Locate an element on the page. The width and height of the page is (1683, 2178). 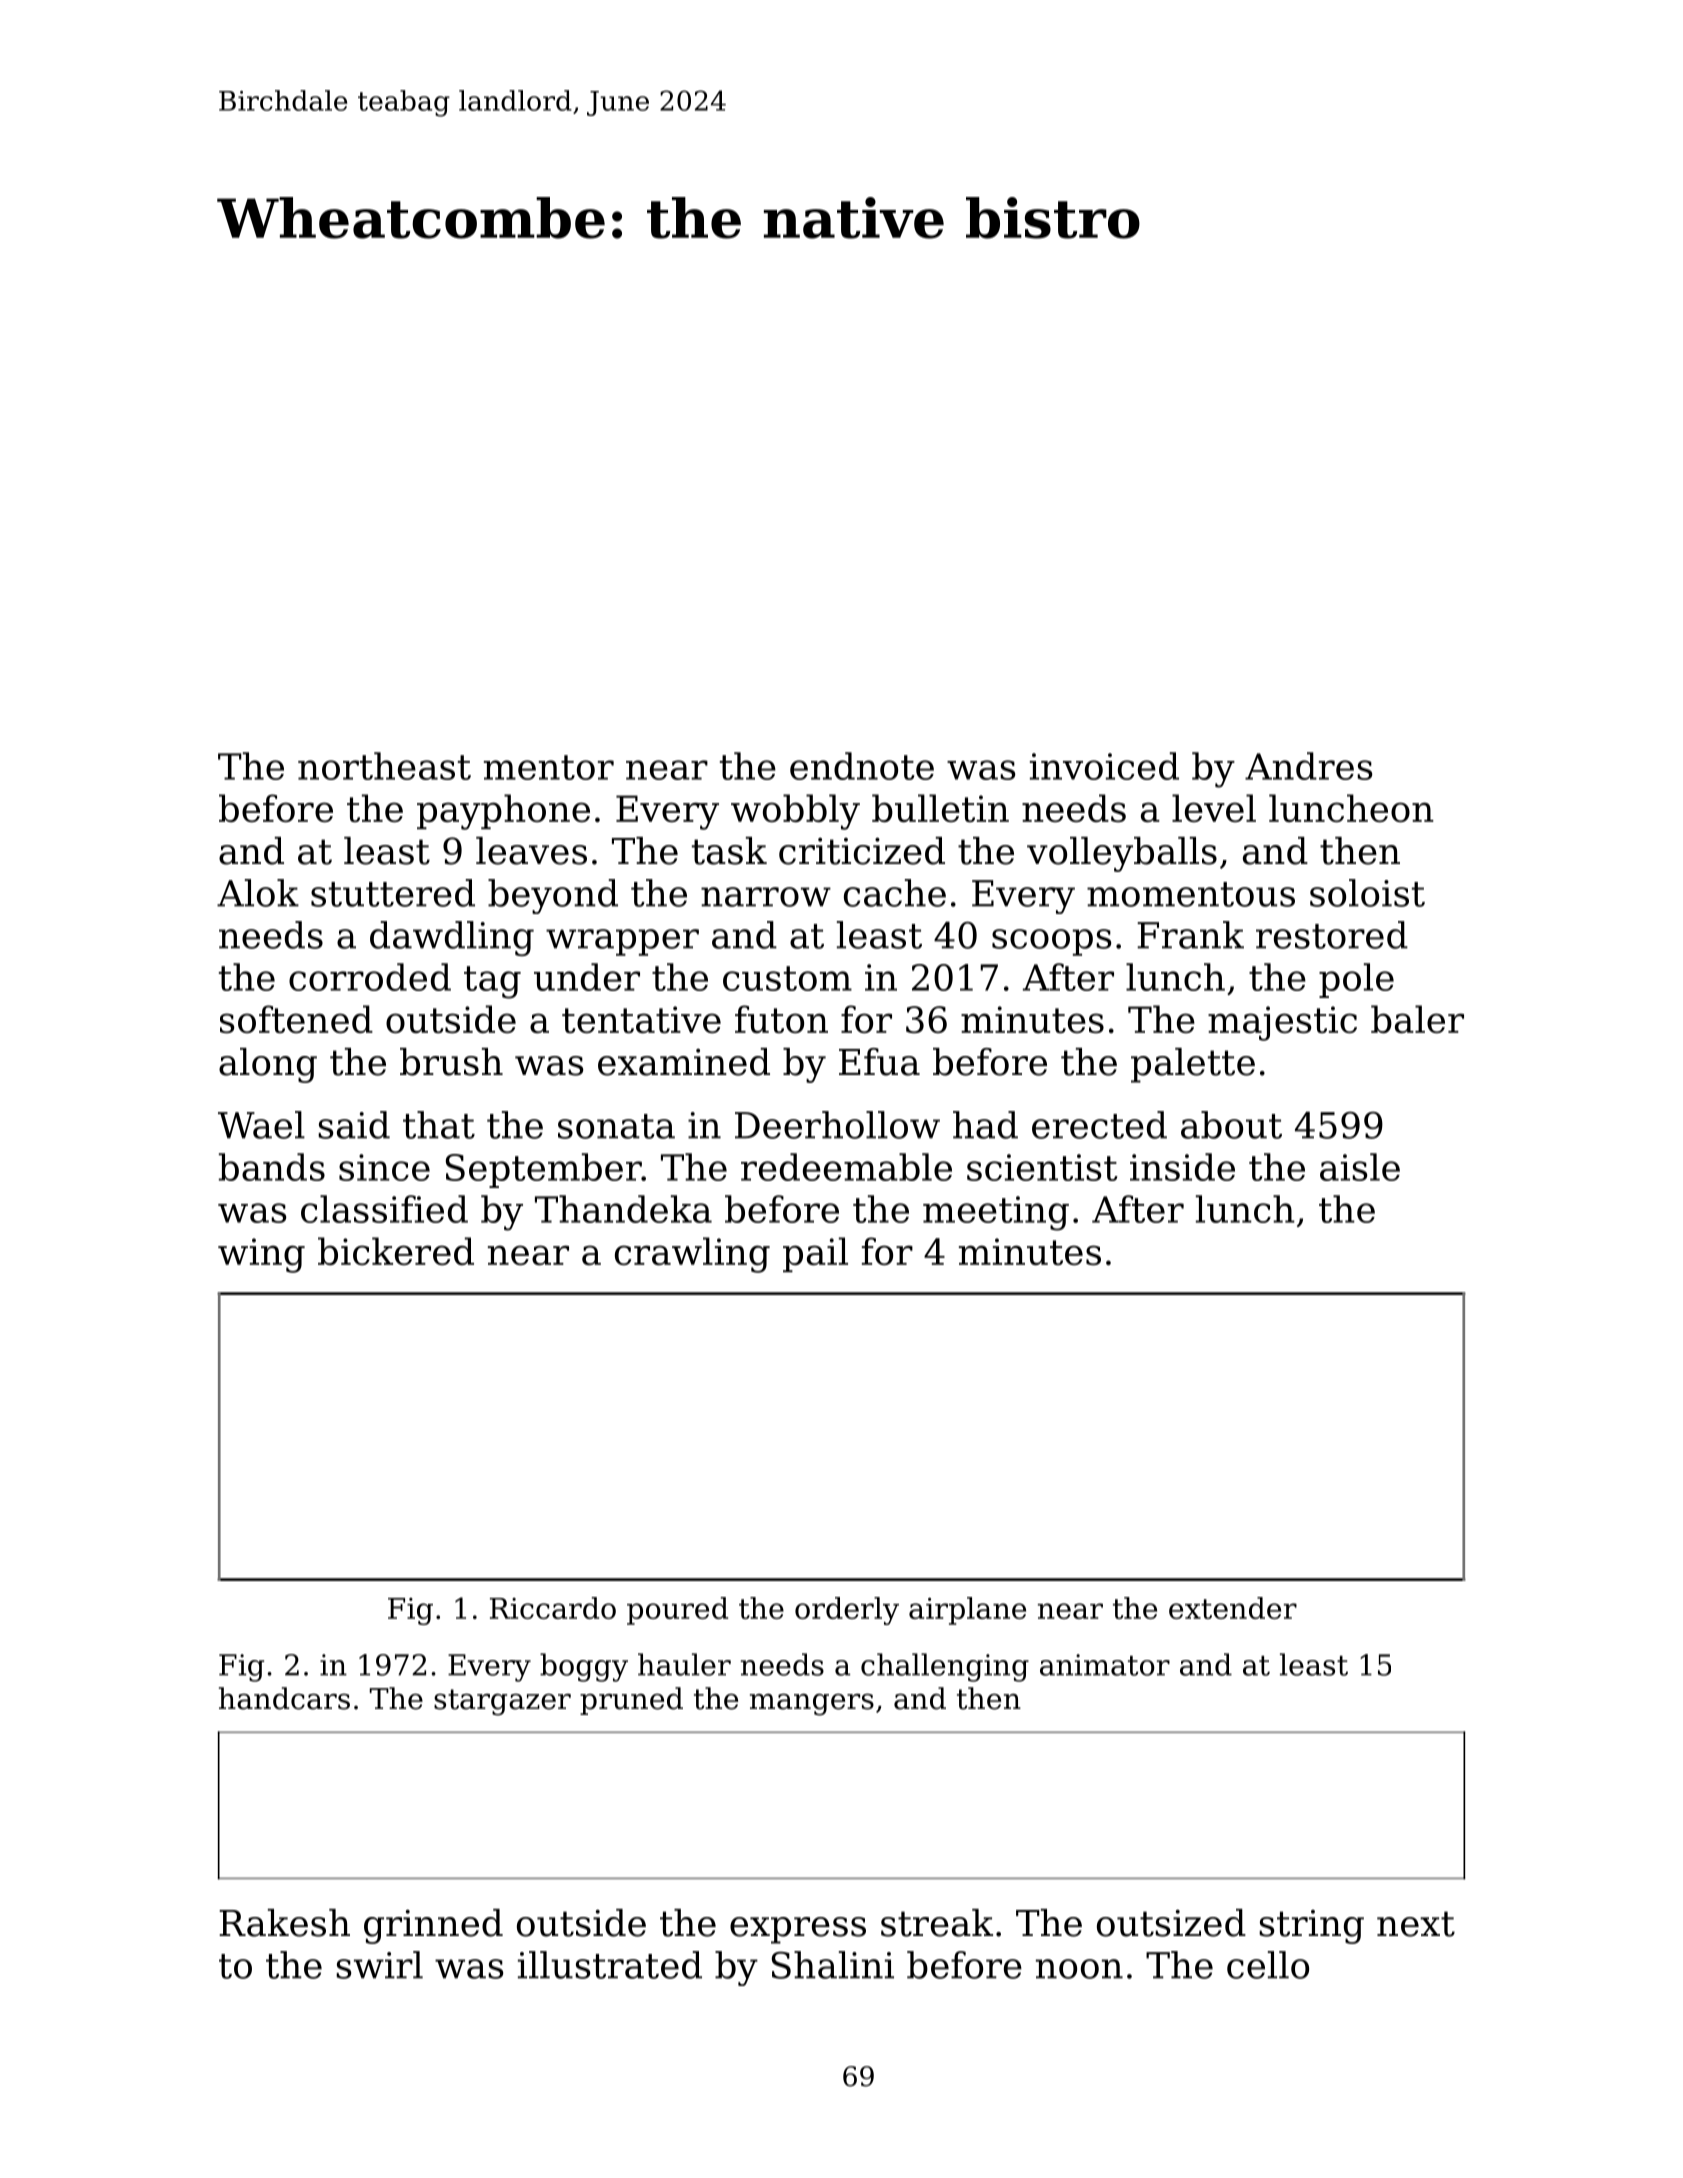
mangers is located at coordinates (812, 1705).
